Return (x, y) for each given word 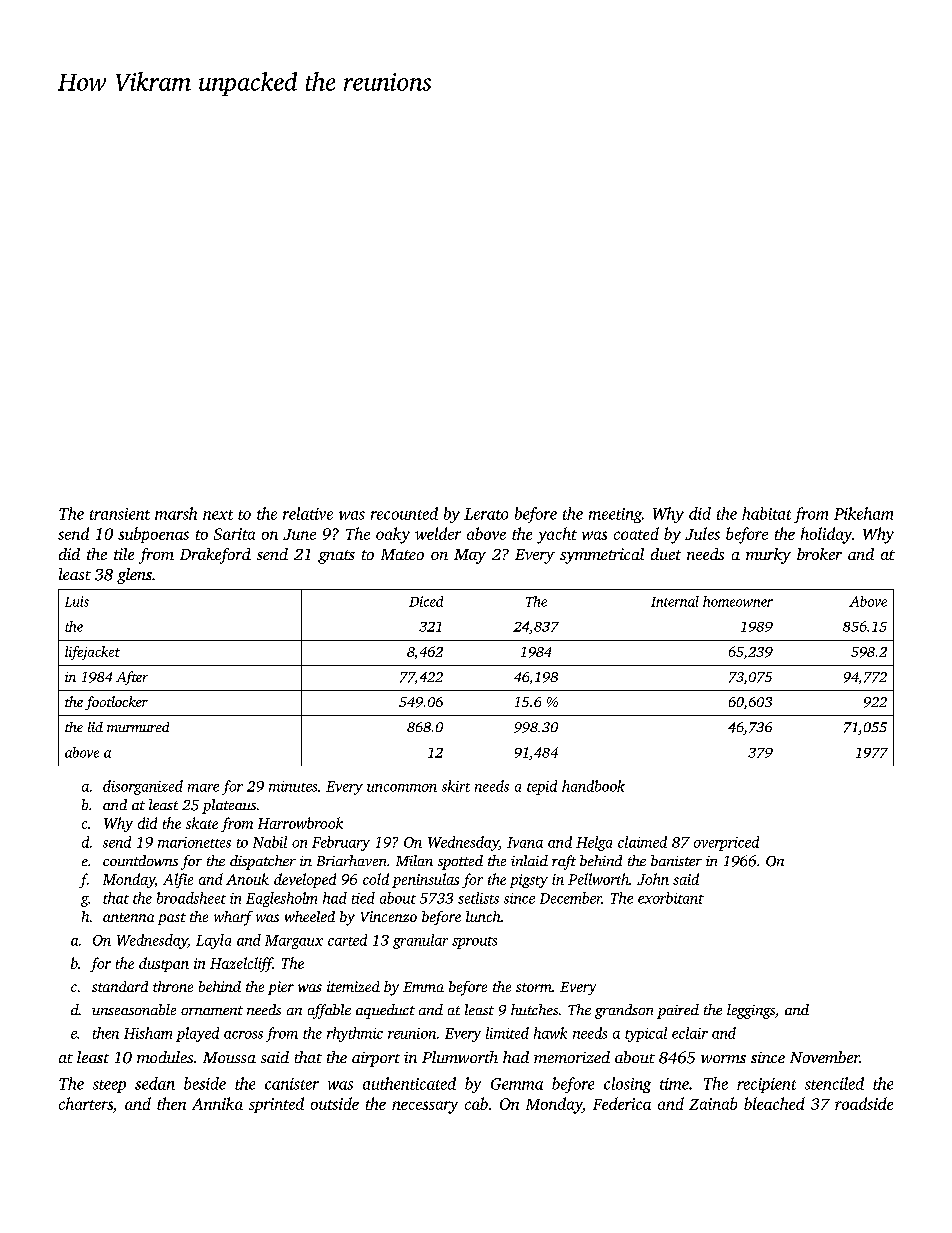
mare (203, 788)
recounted (404, 513)
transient (120, 514)
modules (165, 1057)
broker (819, 554)
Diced (426, 601)
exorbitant (671, 898)
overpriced (726, 843)
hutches (534, 1009)
